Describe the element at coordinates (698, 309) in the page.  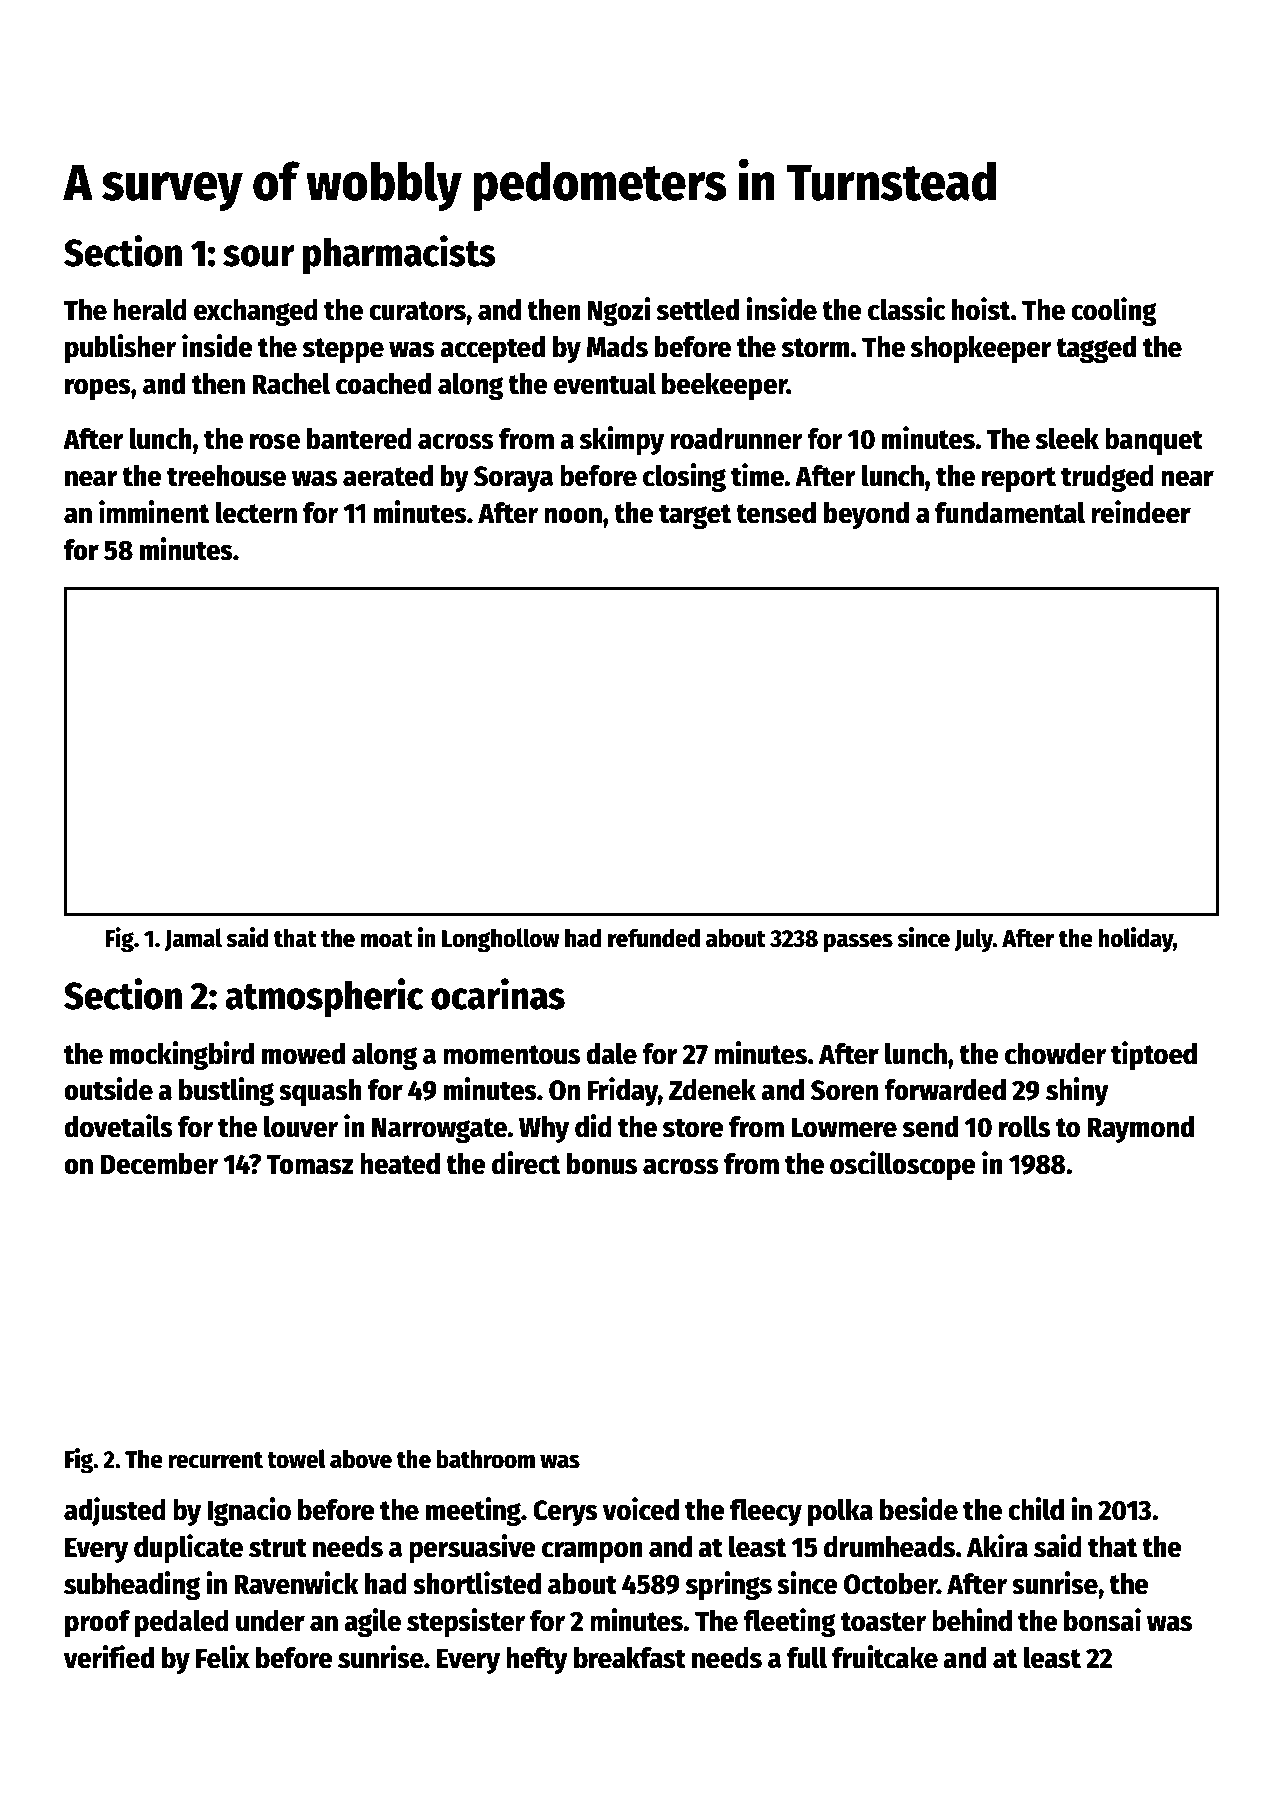
I see `settled` at that location.
